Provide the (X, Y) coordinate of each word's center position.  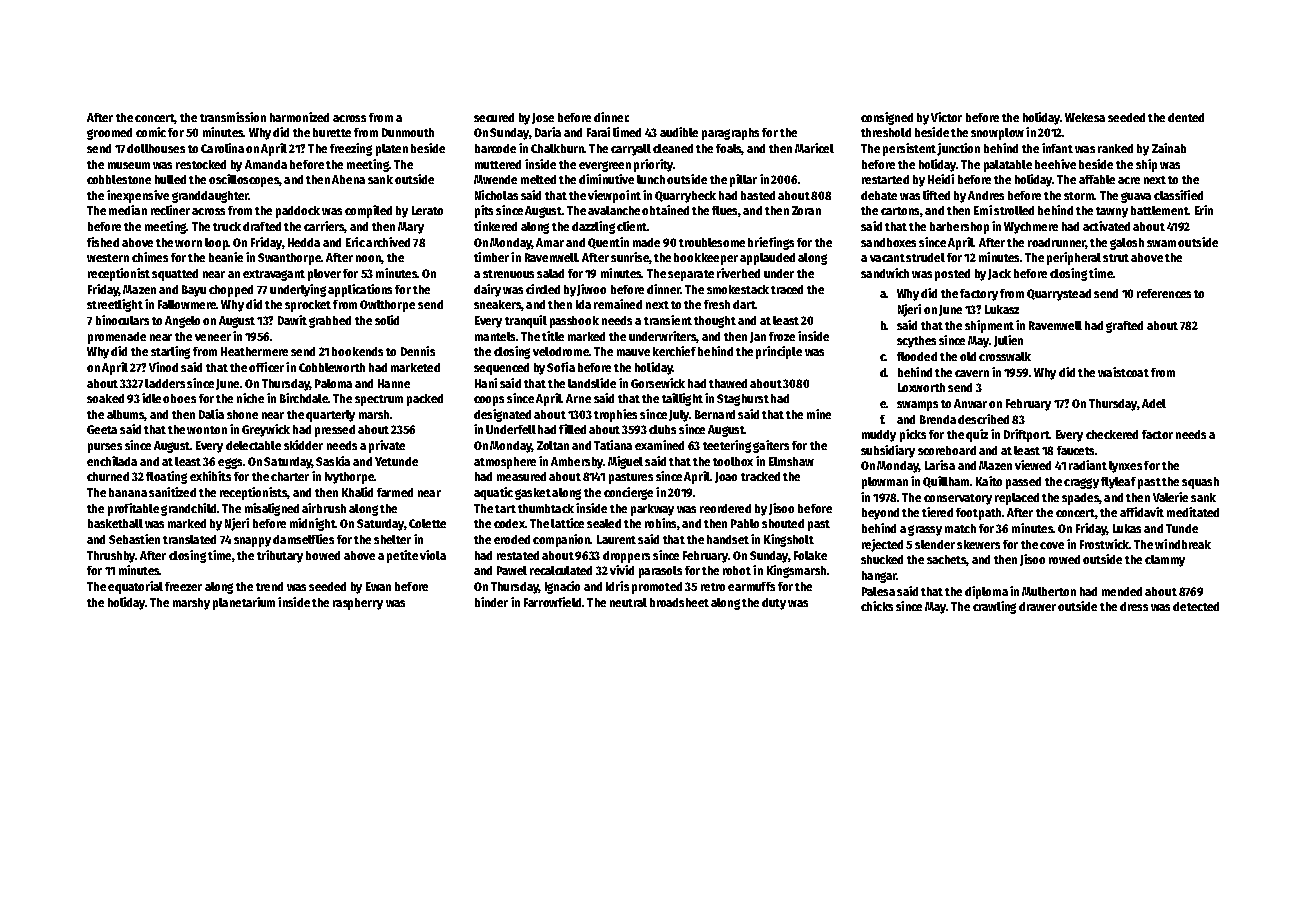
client (632, 226)
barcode (495, 148)
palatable (1008, 166)
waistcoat (1123, 372)
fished (103, 242)
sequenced (501, 369)
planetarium (244, 603)
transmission (233, 117)
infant (1057, 148)
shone (242, 414)
